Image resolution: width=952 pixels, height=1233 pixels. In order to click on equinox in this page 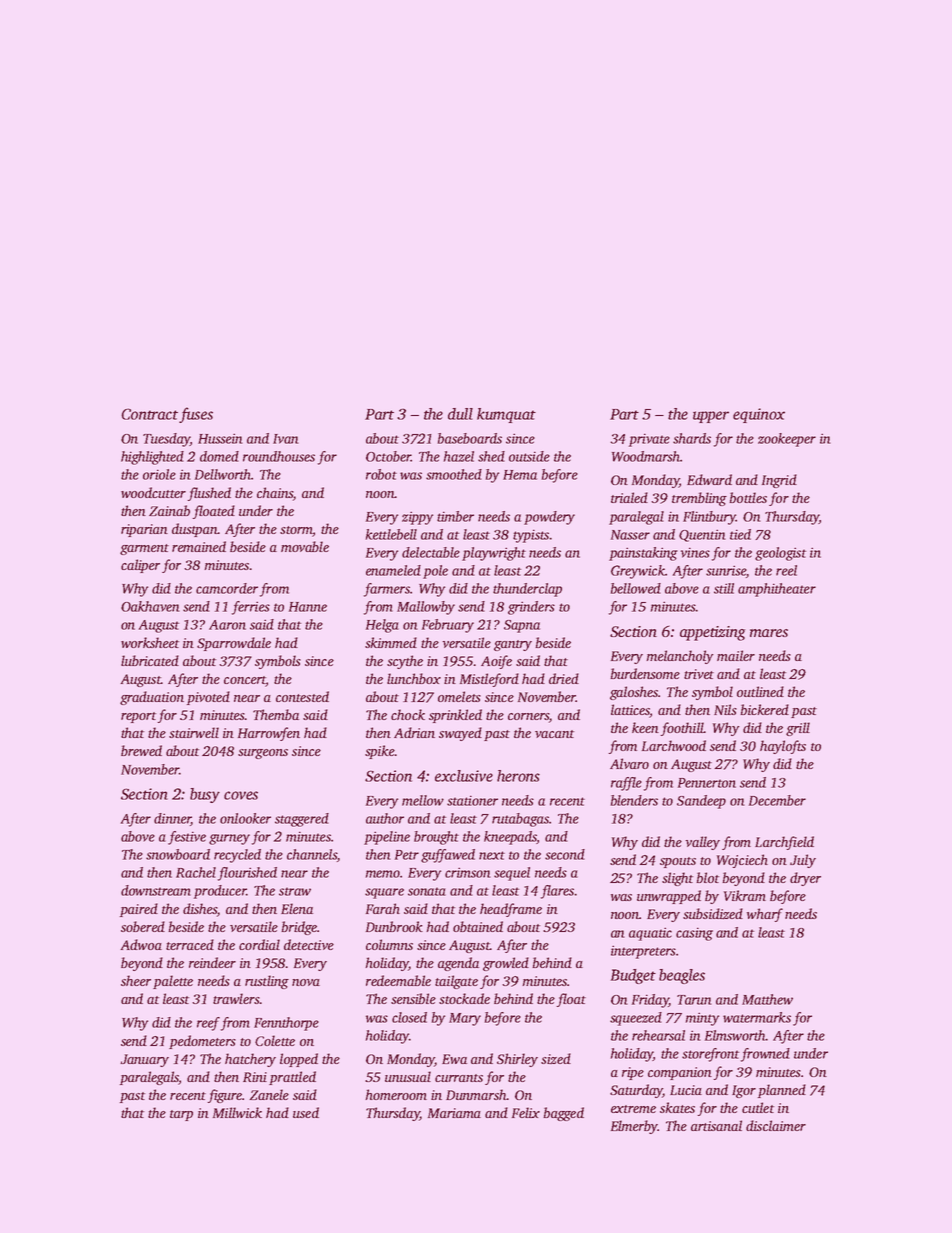, I will do `click(759, 415)`.
